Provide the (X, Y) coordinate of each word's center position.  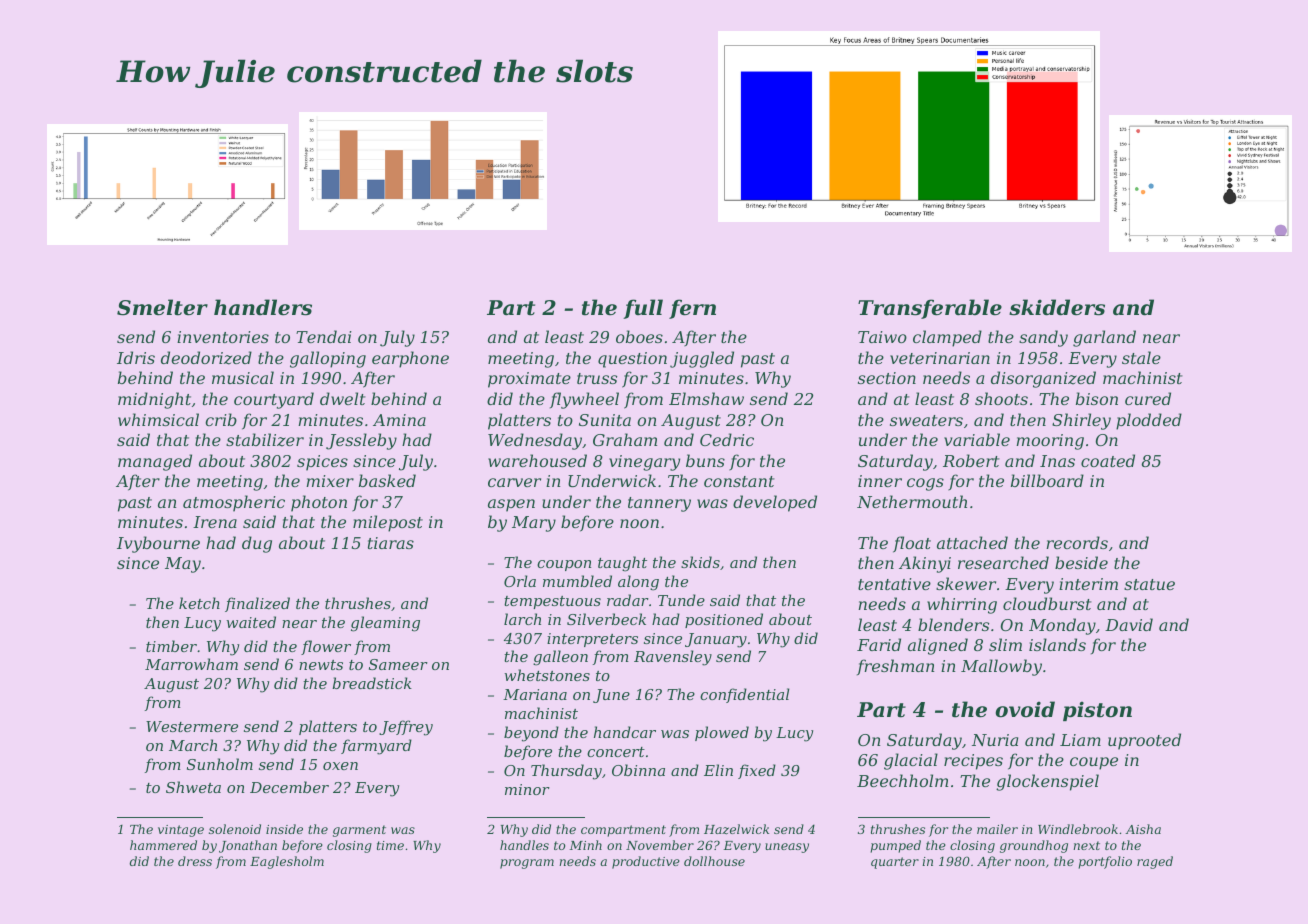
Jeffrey (406, 728)
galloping (328, 359)
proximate (529, 380)
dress (195, 861)
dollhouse (714, 861)
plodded (1149, 421)
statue (1149, 584)
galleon (560, 658)
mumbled (577, 581)
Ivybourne (158, 544)
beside (1081, 562)
